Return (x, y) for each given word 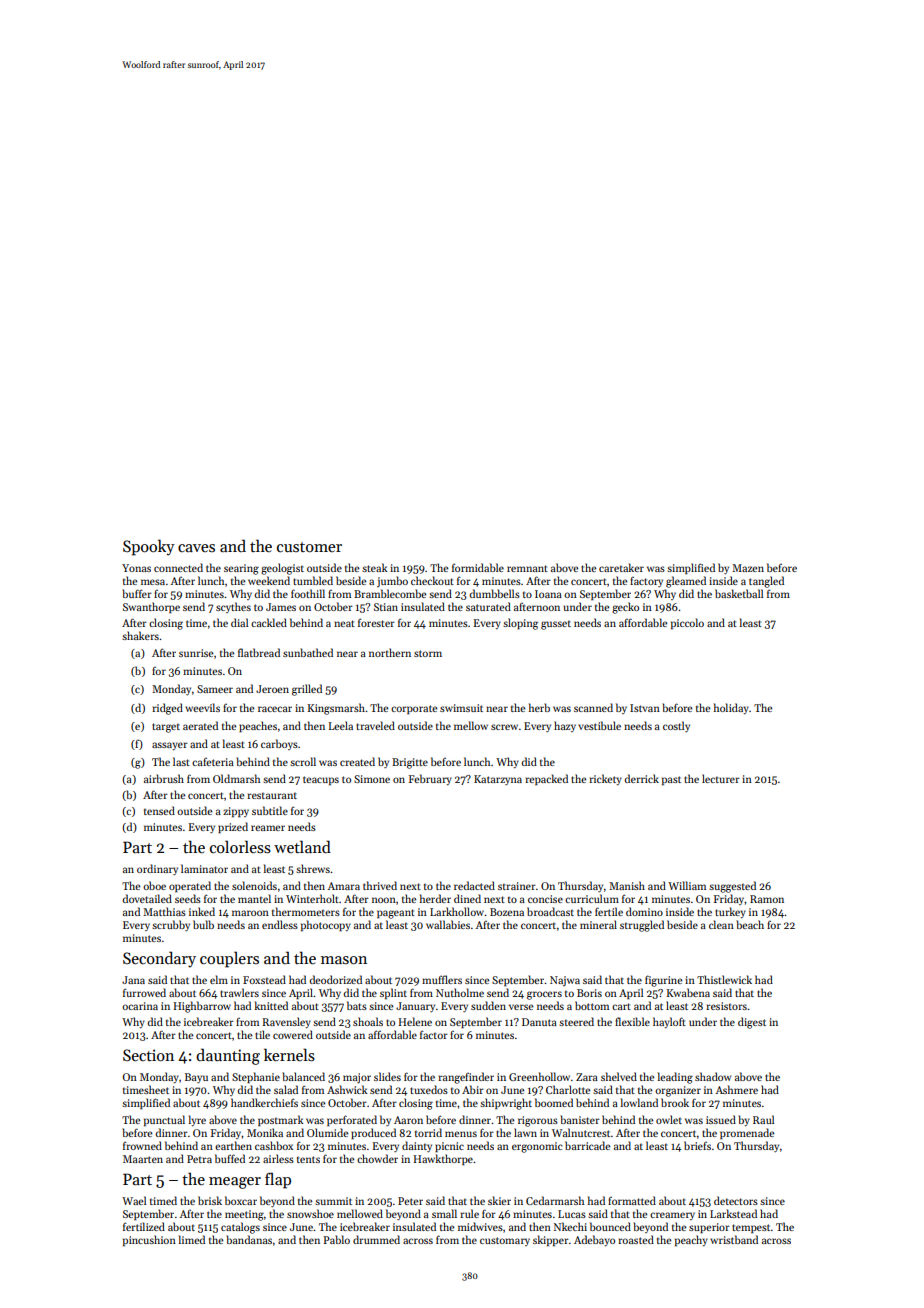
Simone (372, 779)
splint (393, 993)
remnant (527, 568)
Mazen (748, 568)
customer (309, 547)
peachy (691, 1240)
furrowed (144, 992)
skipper (551, 1240)
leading (675, 1078)
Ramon (767, 899)
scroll (303, 761)
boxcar (241, 1200)
